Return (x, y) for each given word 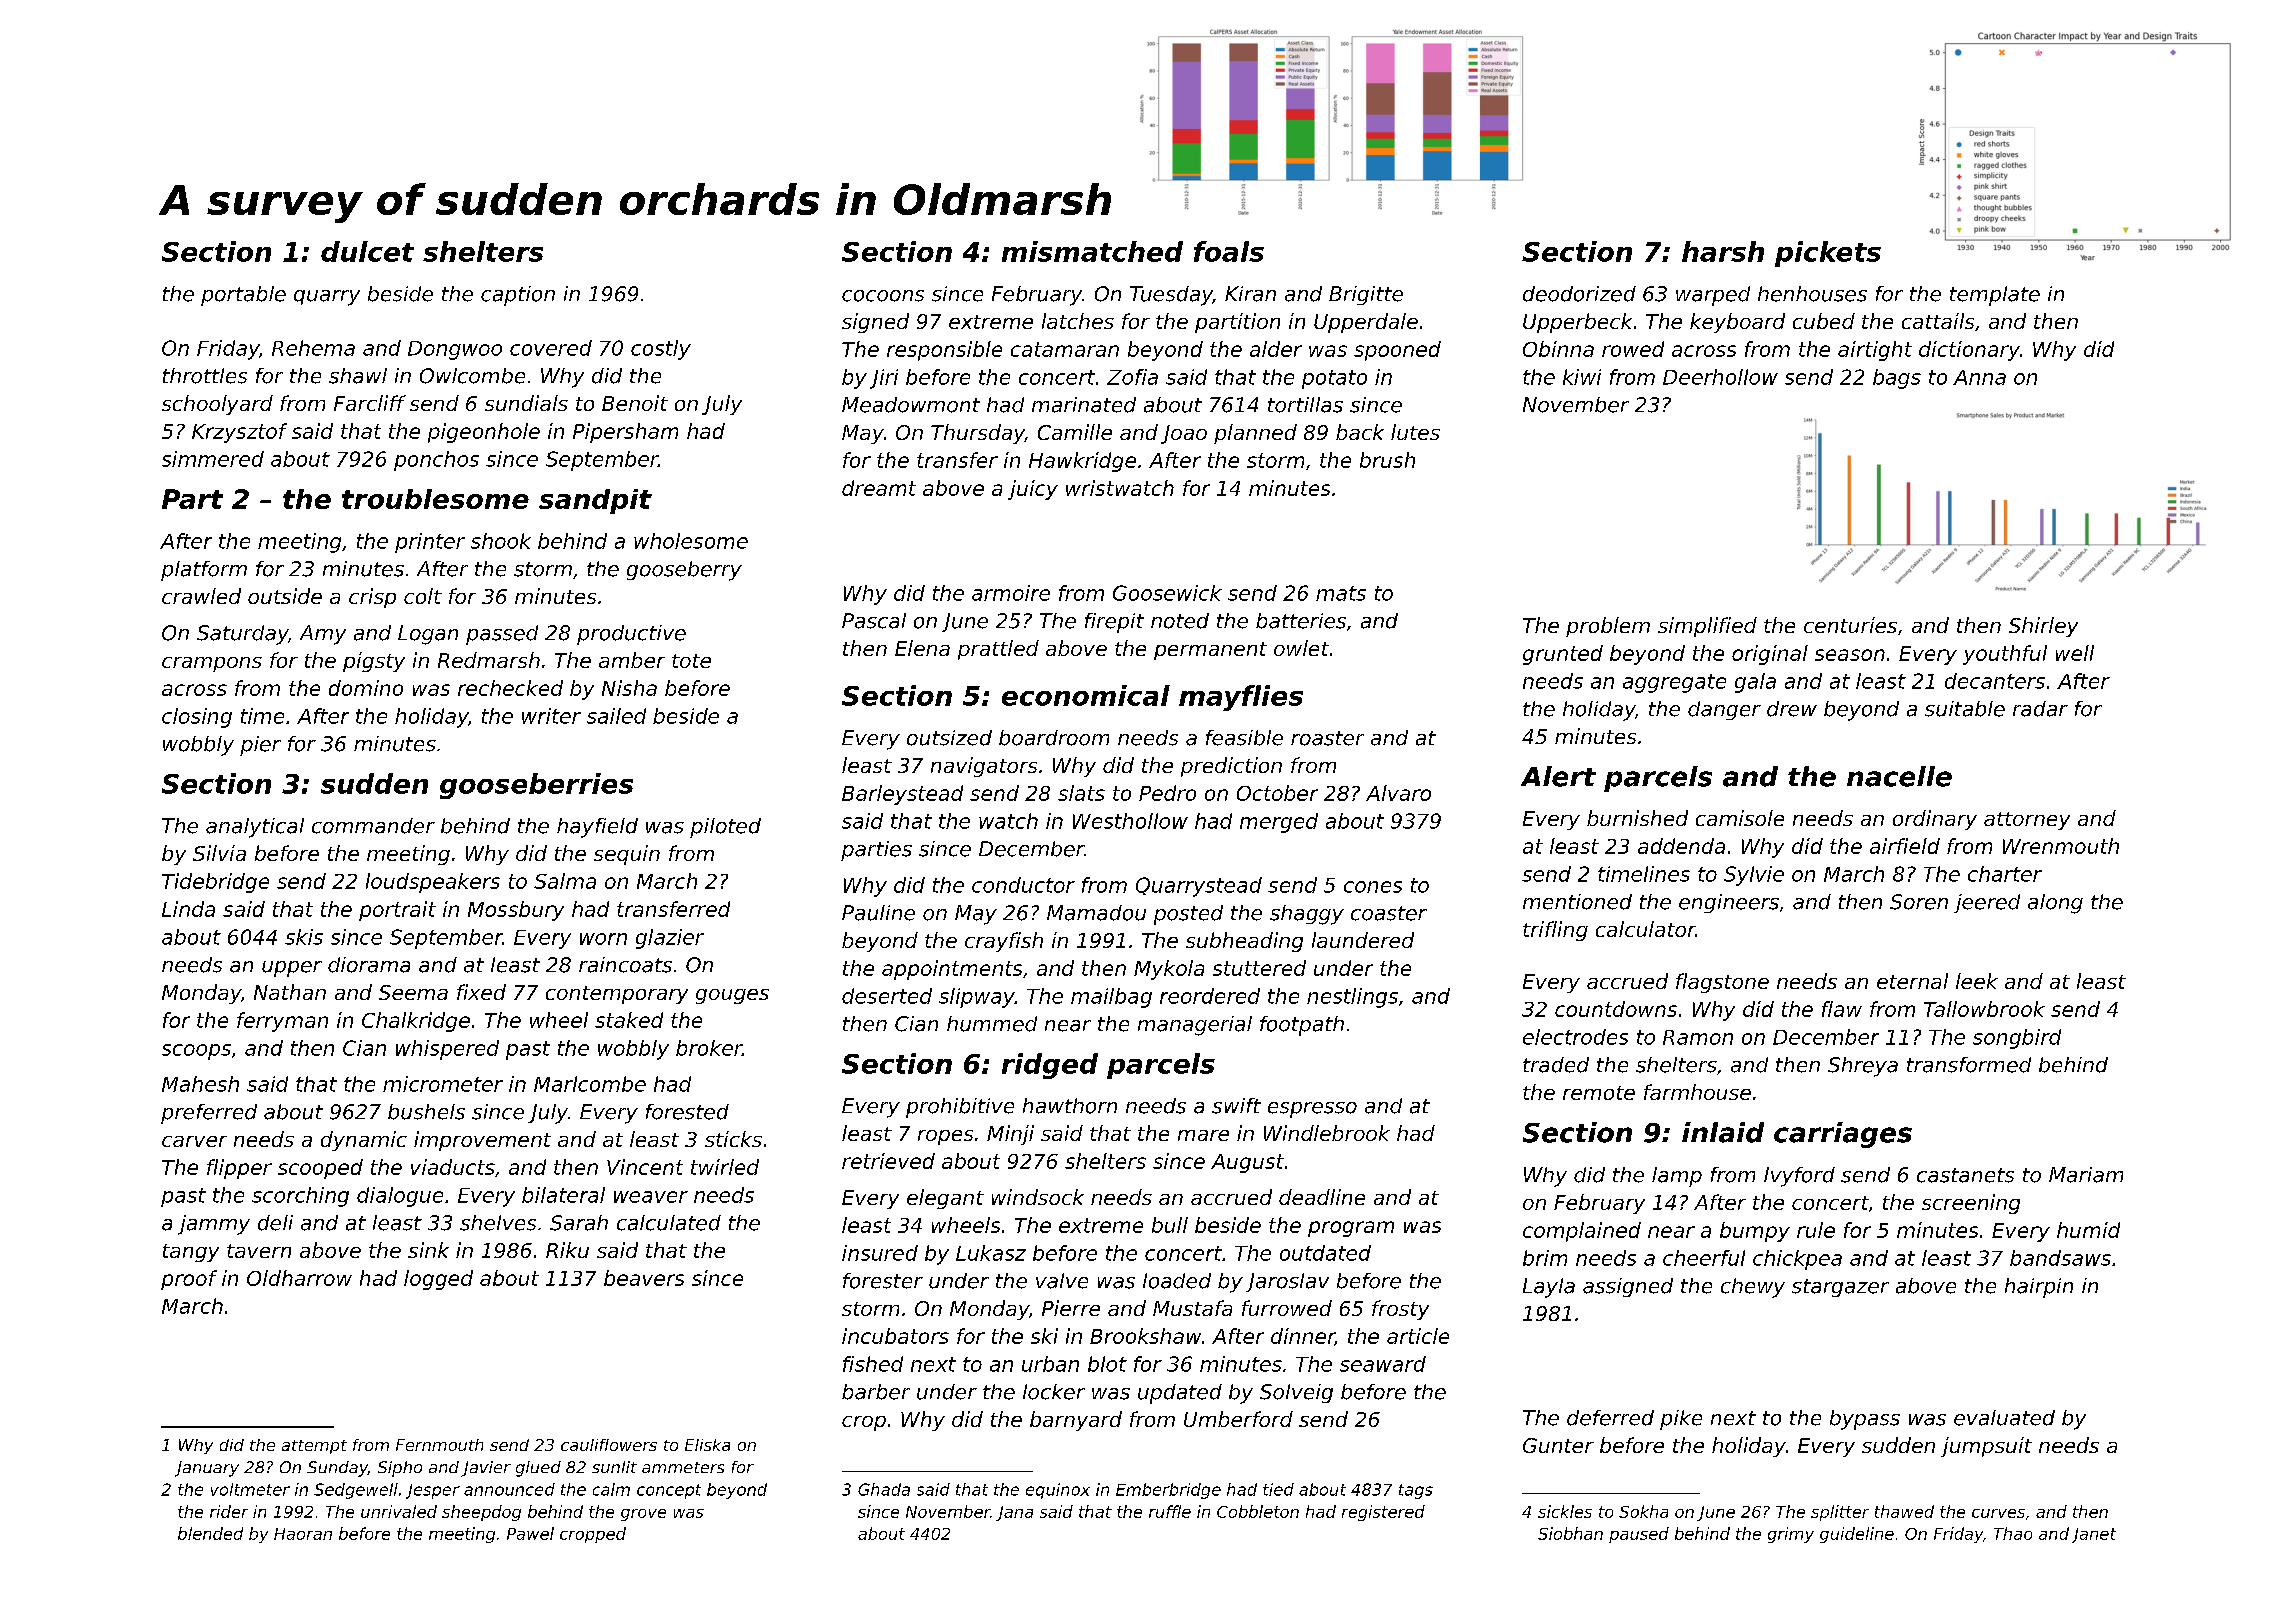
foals (1229, 251)
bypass (1865, 1420)
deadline (1322, 1197)
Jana (1014, 1513)
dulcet (367, 251)
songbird (2017, 1039)
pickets (1828, 254)
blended (210, 1533)
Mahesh (200, 1084)
